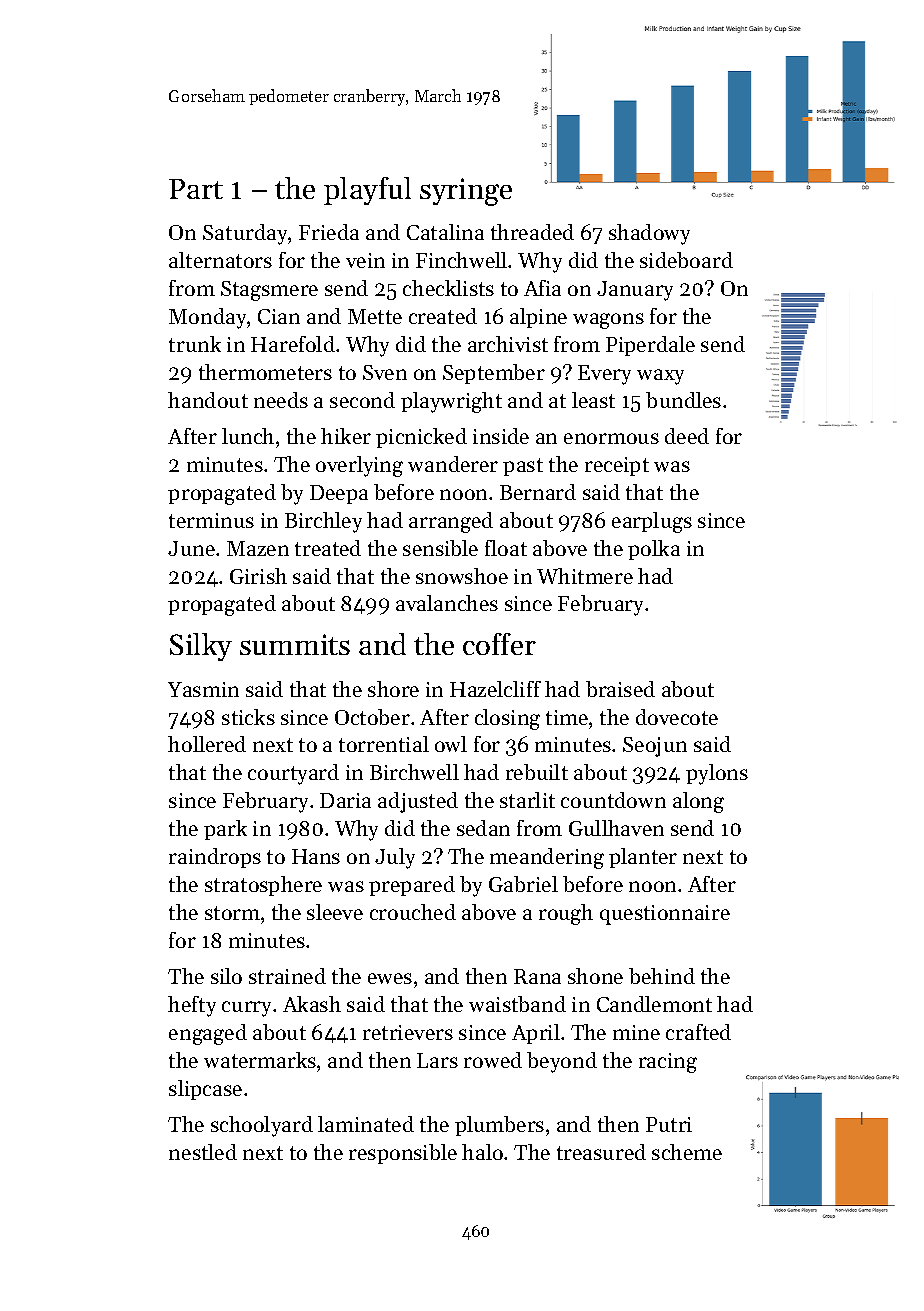 This page has width=924, height=1311. What do you see at coordinates (649, 234) in the page?
I see `shadowy` at bounding box center [649, 234].
